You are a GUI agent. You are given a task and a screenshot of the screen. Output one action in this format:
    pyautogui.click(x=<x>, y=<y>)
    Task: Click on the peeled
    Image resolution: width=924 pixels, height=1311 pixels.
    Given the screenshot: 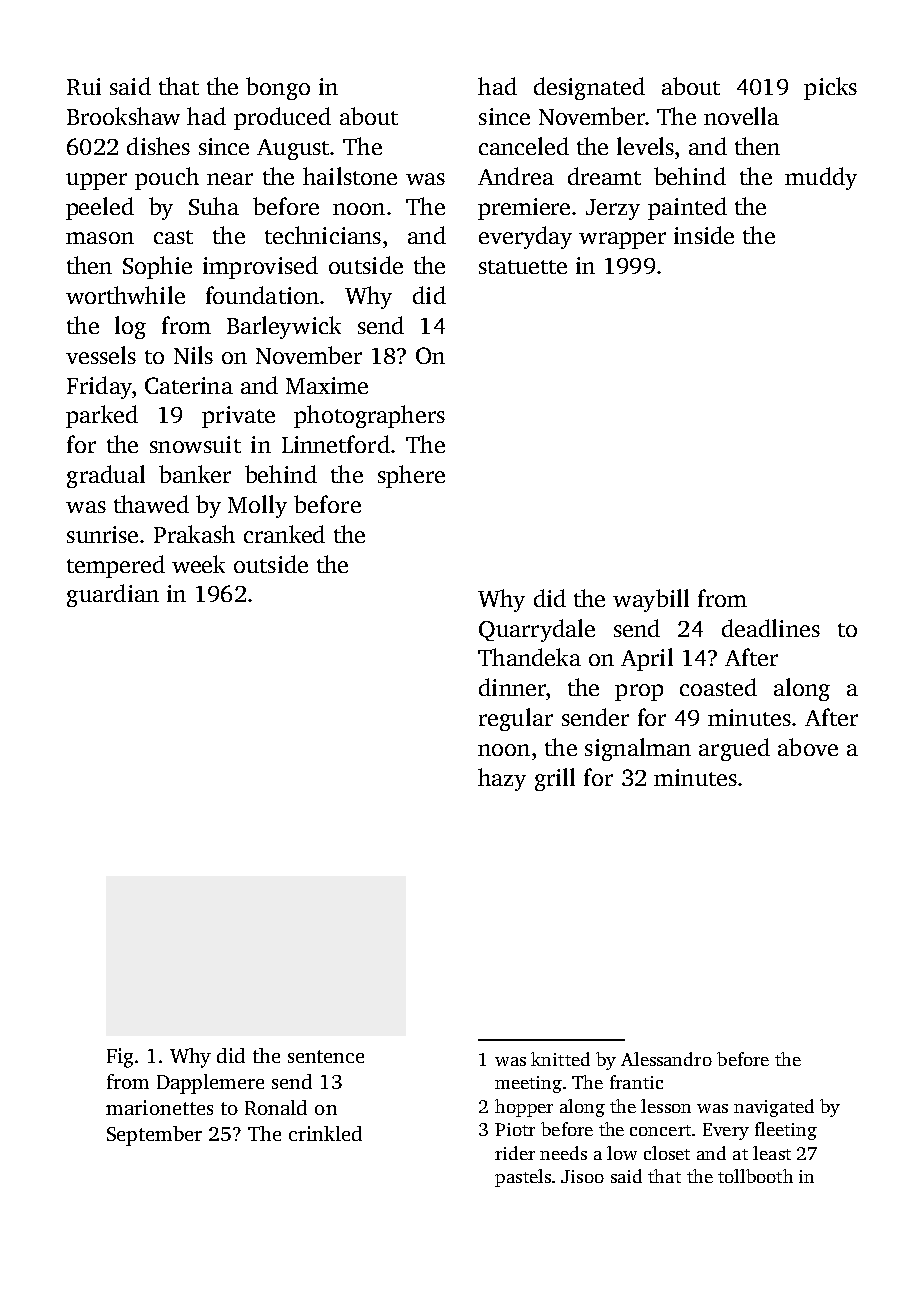 What is the action you would take?
    pyautogui.click(x=100, y=208)
